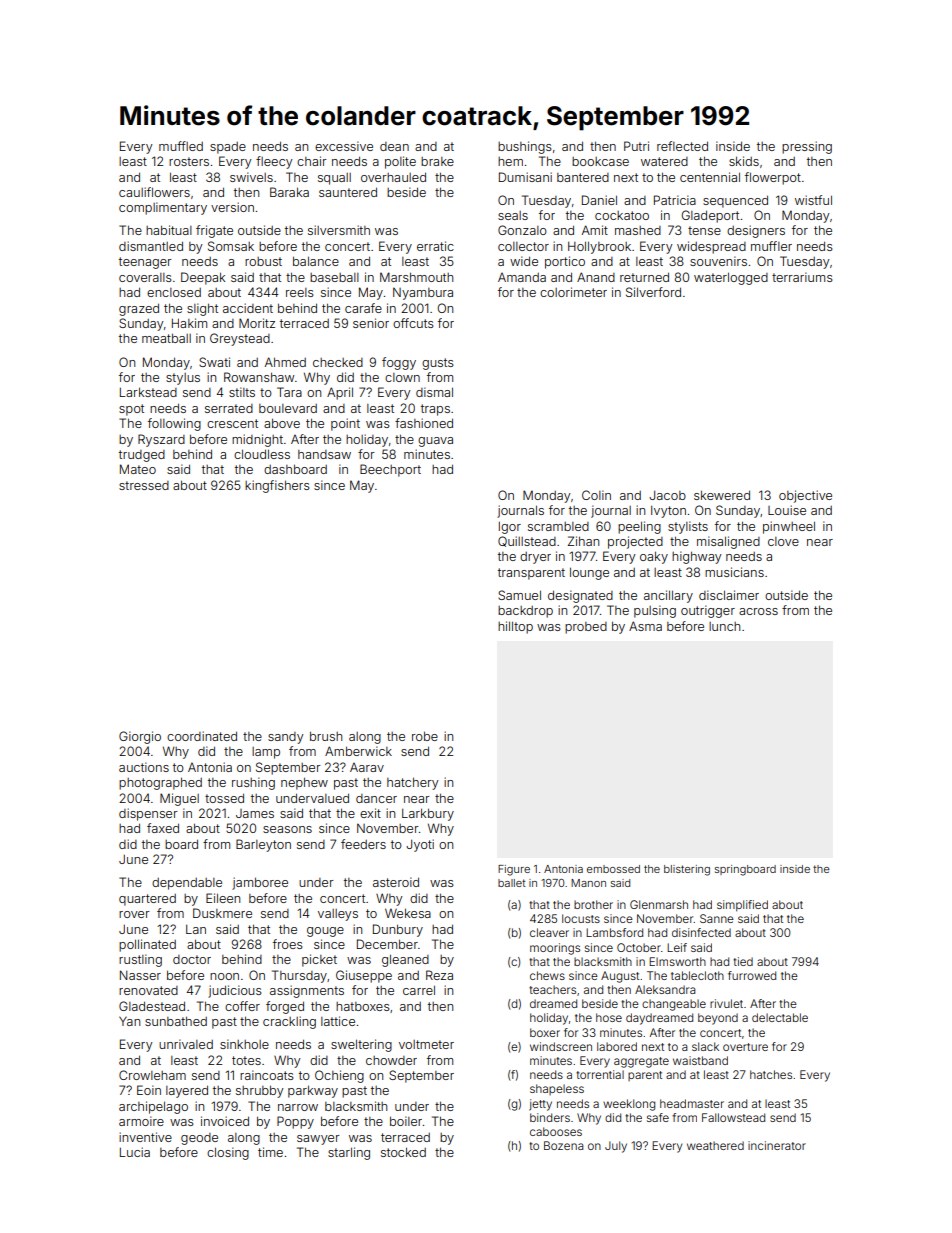 Image resolution: width=952 pixels, height=1233 pixels. I want to click on dean, so click(394, 146).
